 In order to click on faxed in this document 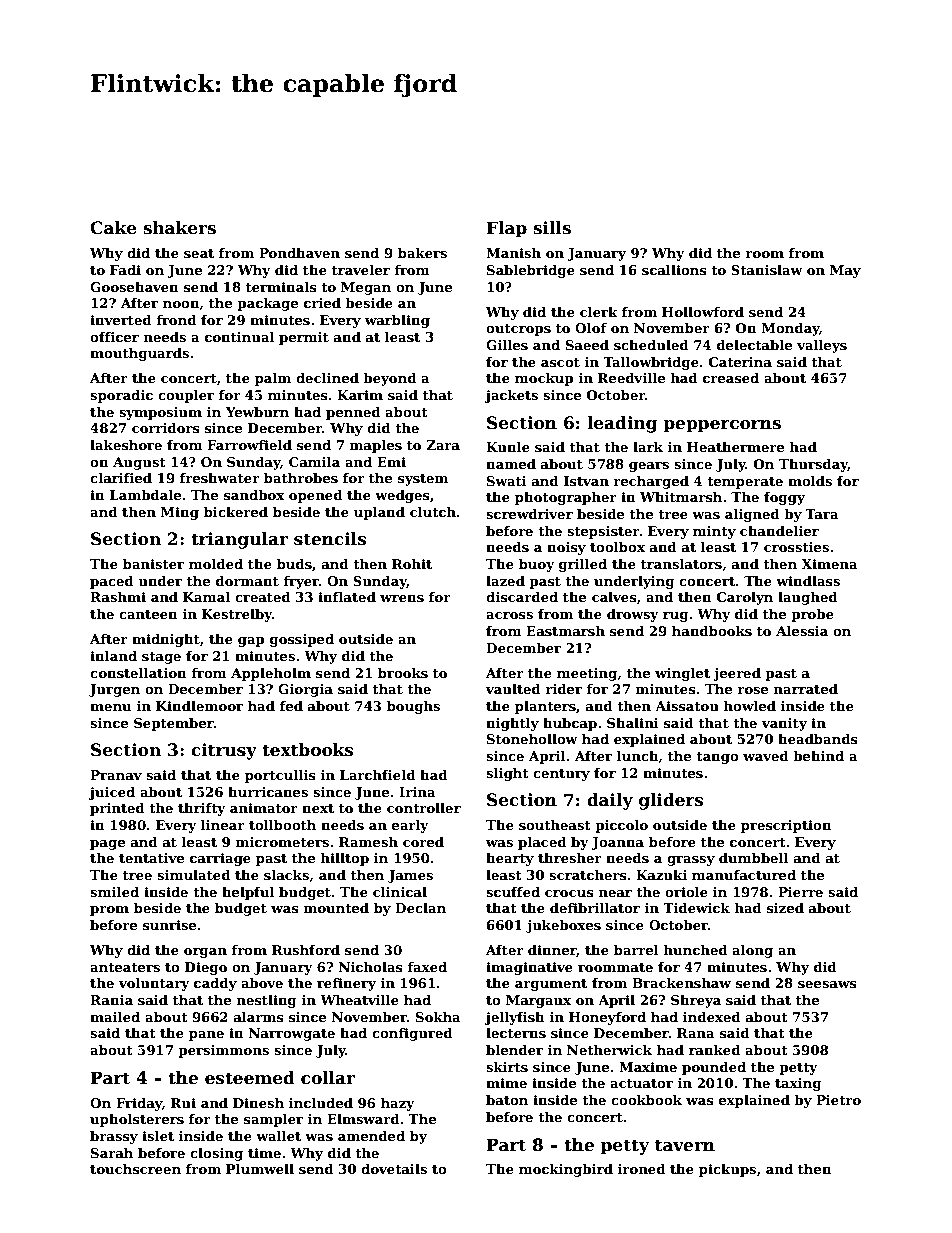, I will do `click(427, 967)`.
